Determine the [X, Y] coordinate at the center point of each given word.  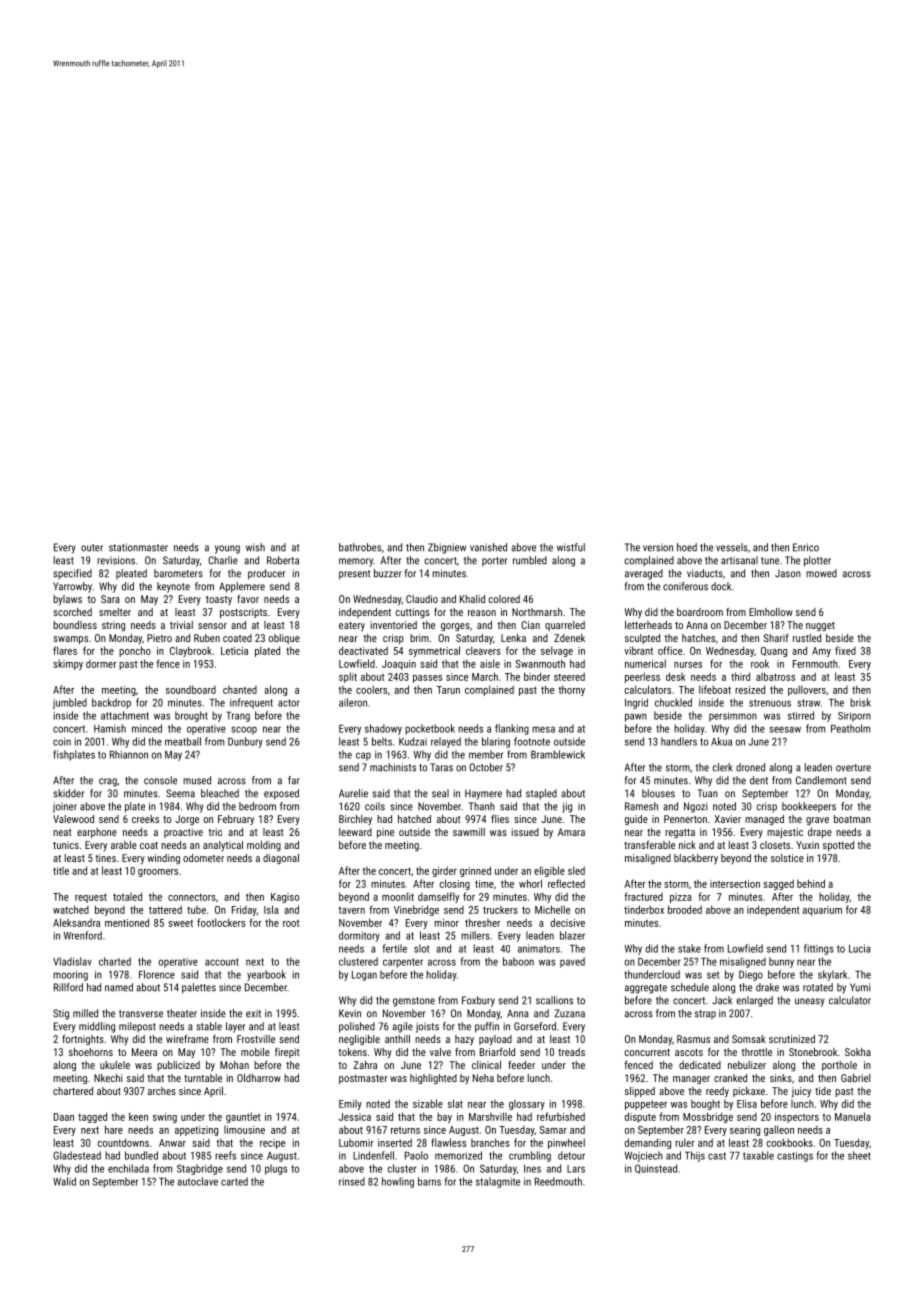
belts [382, 741]
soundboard [191, 689]
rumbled [530, 560]
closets [775, 845]
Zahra [365, 1065]
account [222, 962]
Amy [821, 652]
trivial [181, 625]
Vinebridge [416, 910]
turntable [203, 1078]
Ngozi [695, 807]
